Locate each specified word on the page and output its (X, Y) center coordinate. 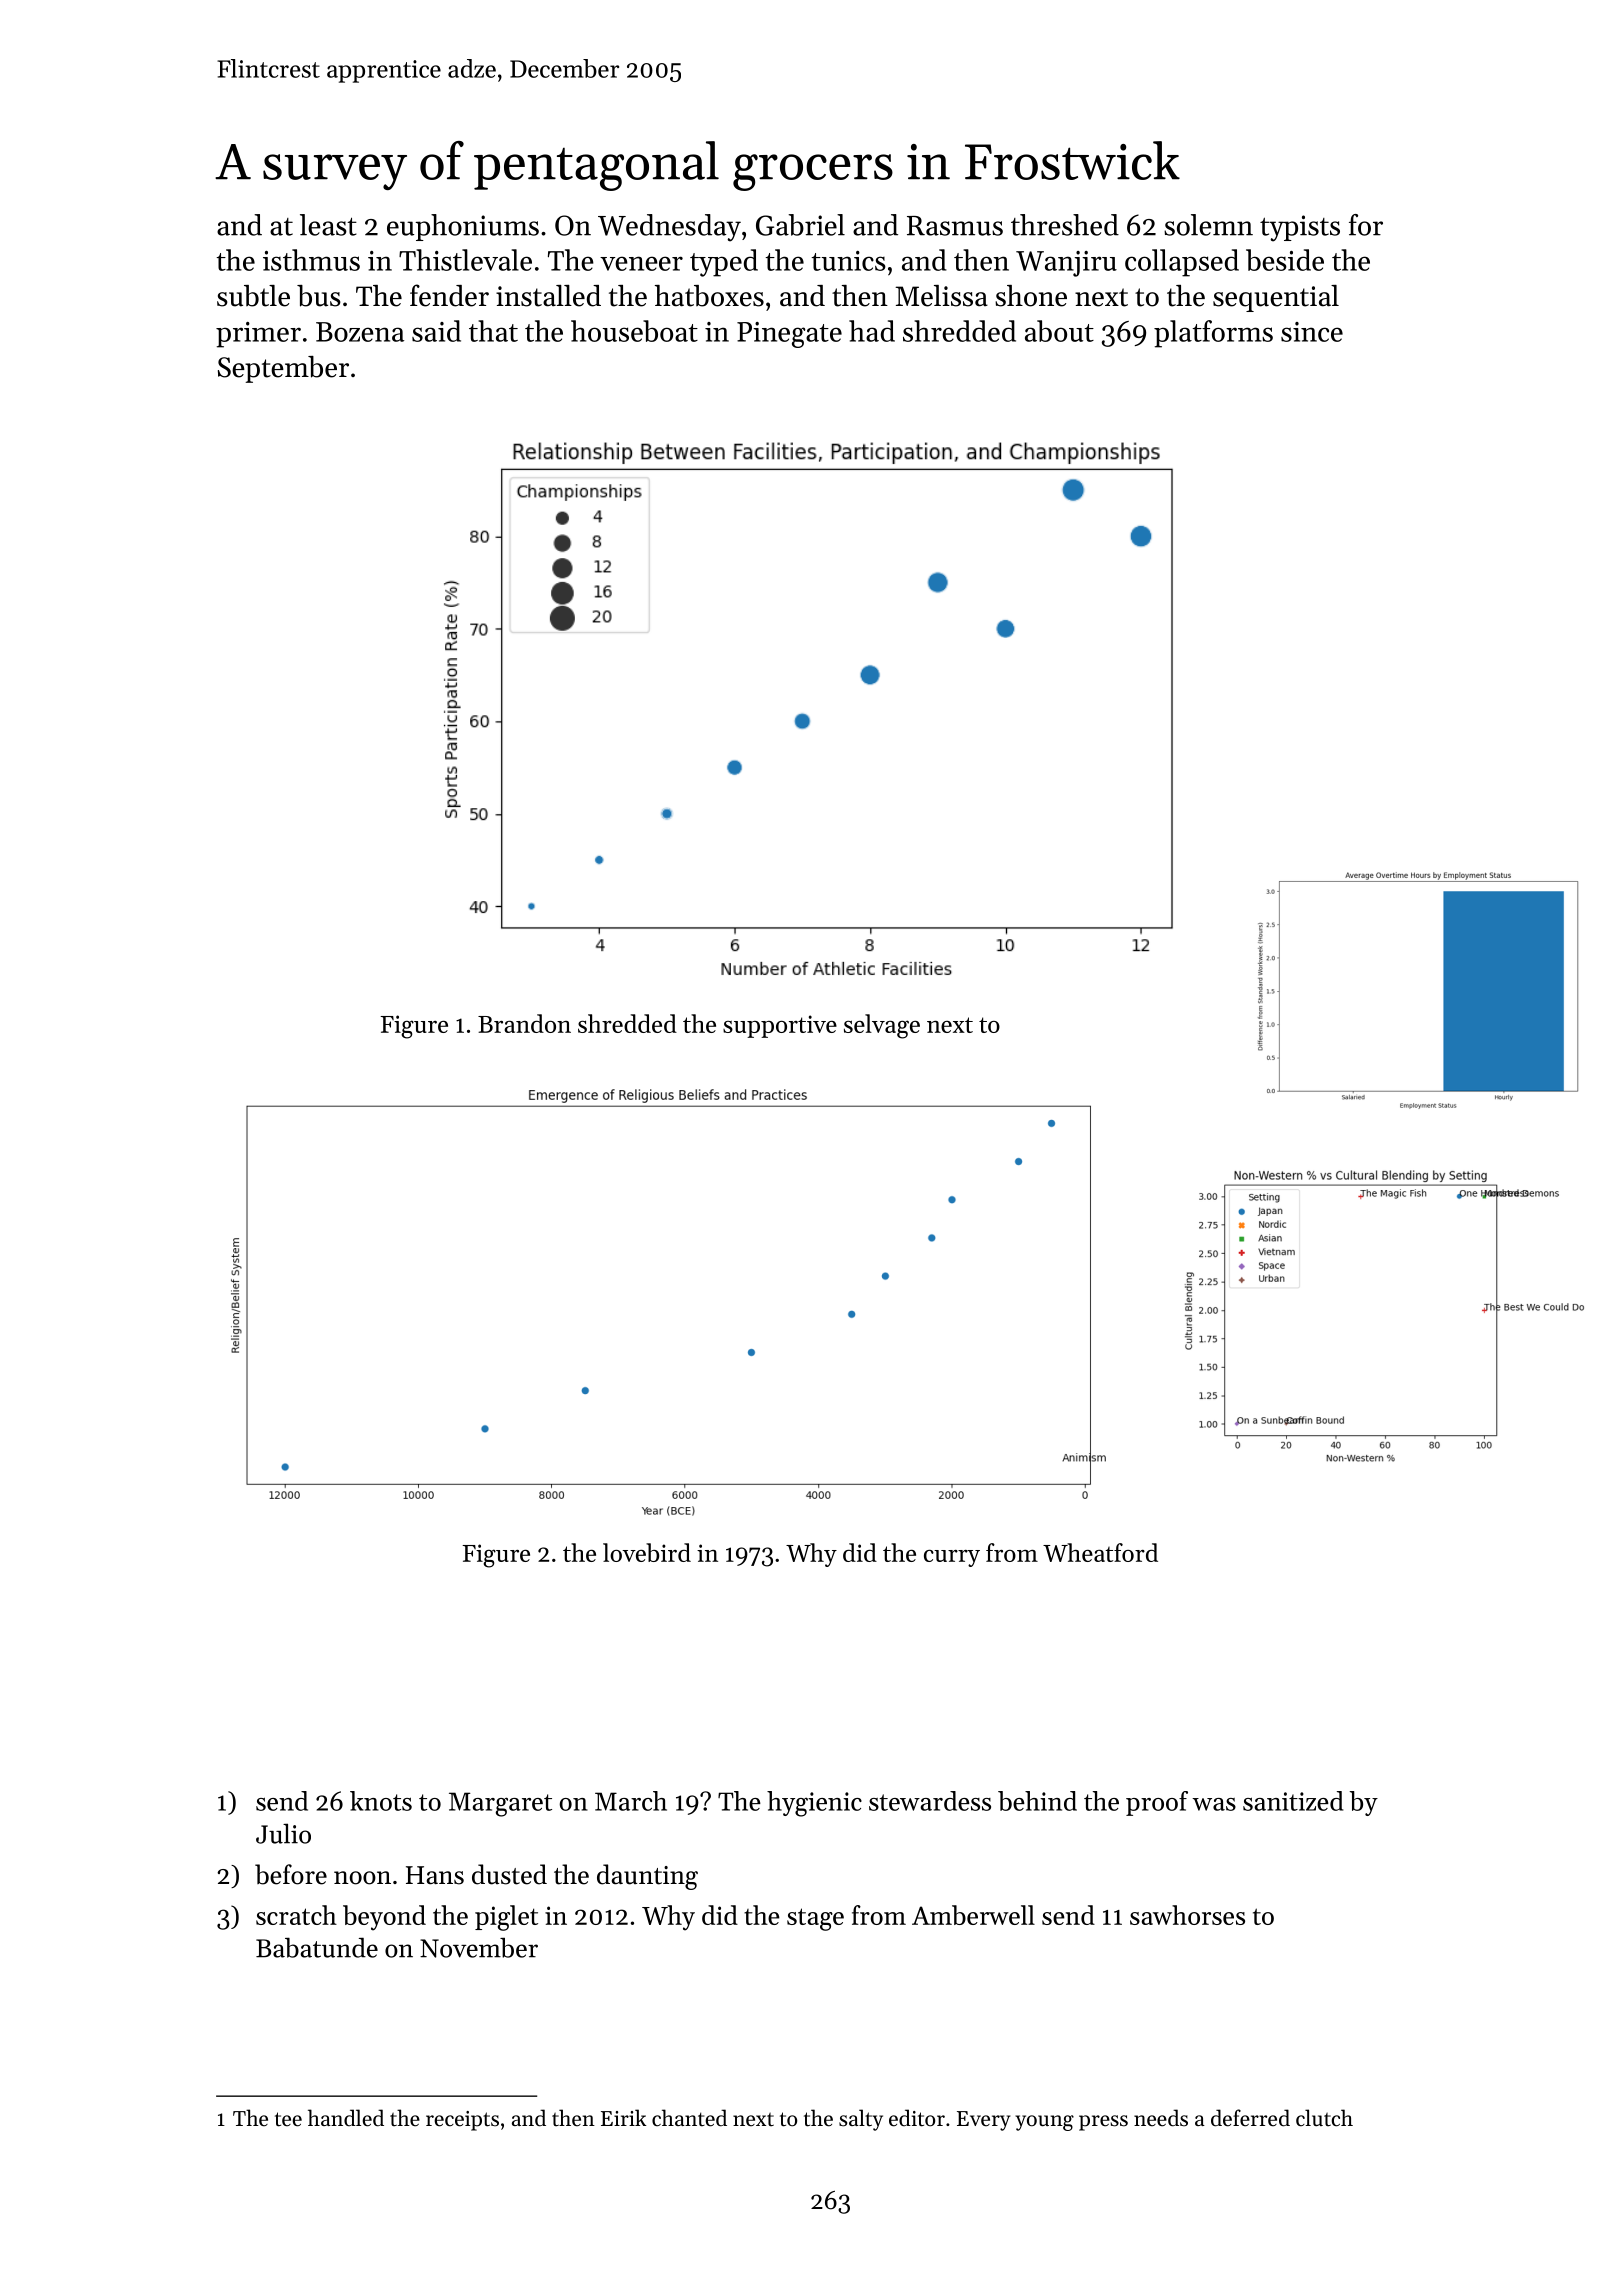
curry (952, 1558)
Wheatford (1100, 1552)
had (872, 331)
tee (288, 2119)
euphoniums (463, 227)
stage (815, 1919)
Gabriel (800, 225)
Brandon (524, 1023)
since (1312, 332)
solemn (1208, 225)
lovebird (647, 1552)
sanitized (1293, 1801)
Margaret (500, 1804)
